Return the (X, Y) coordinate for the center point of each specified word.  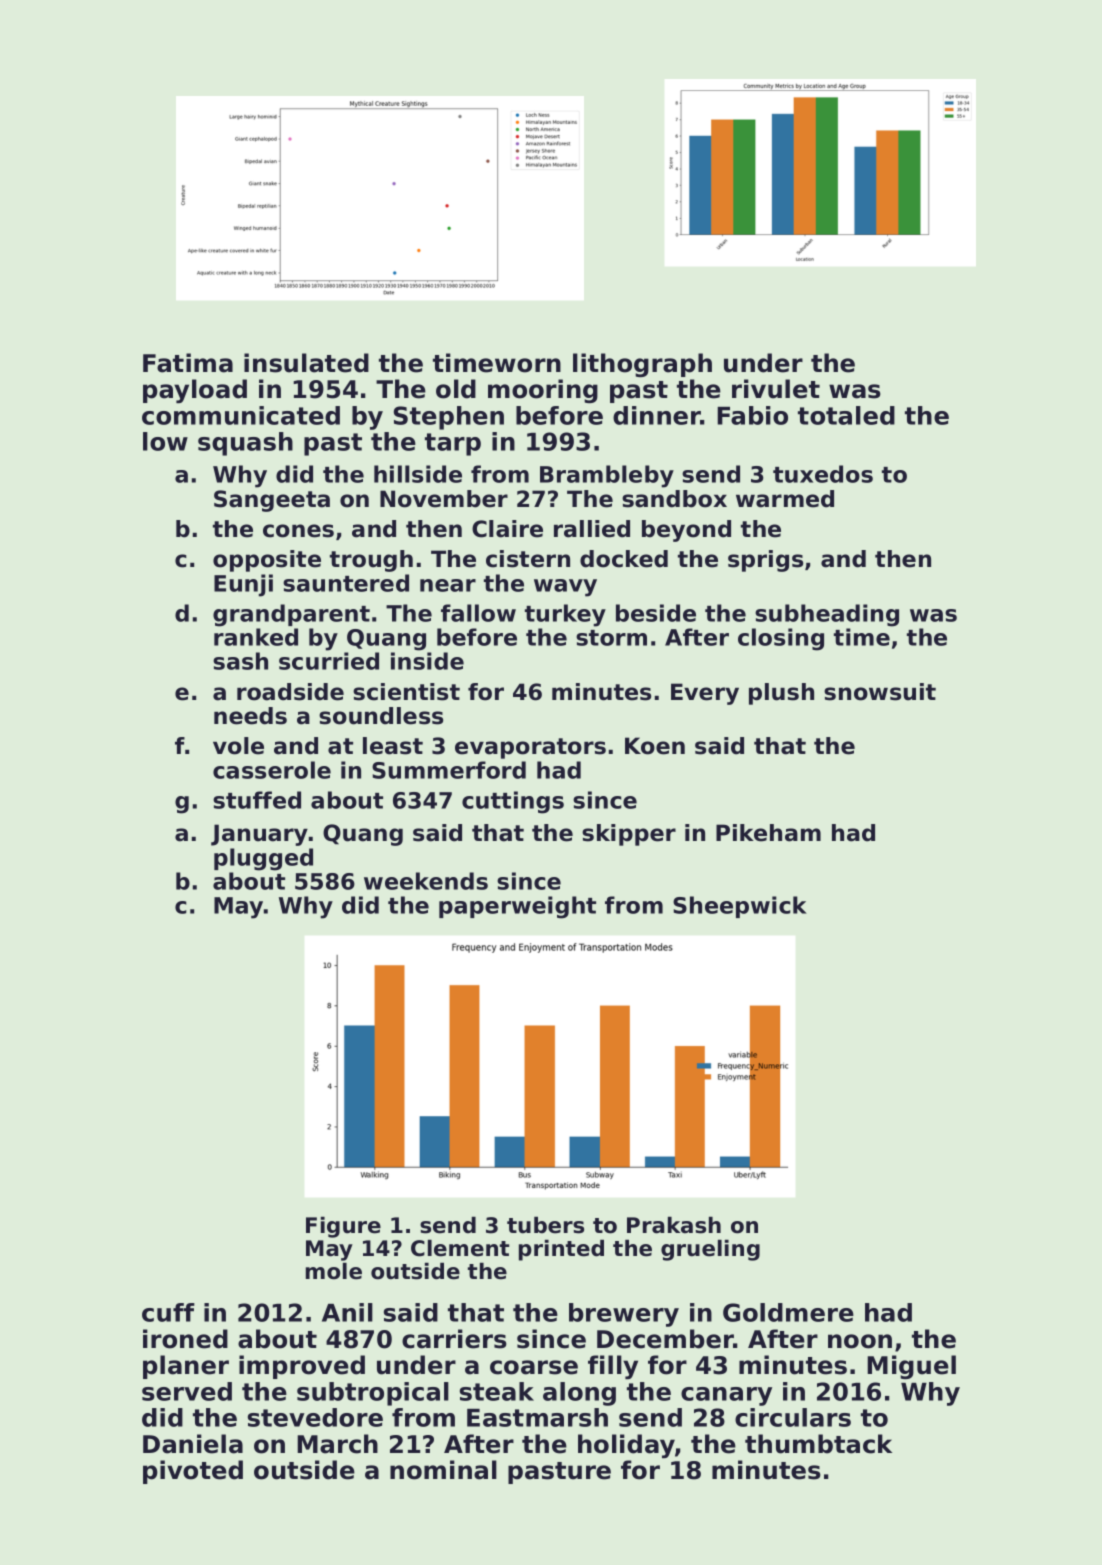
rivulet (776, 389)
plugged (263, 859)
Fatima (188, 363)
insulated (306, 363)
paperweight (517, 907)
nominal (443, 1470)
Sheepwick (740, 907)
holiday (626, 1446)
